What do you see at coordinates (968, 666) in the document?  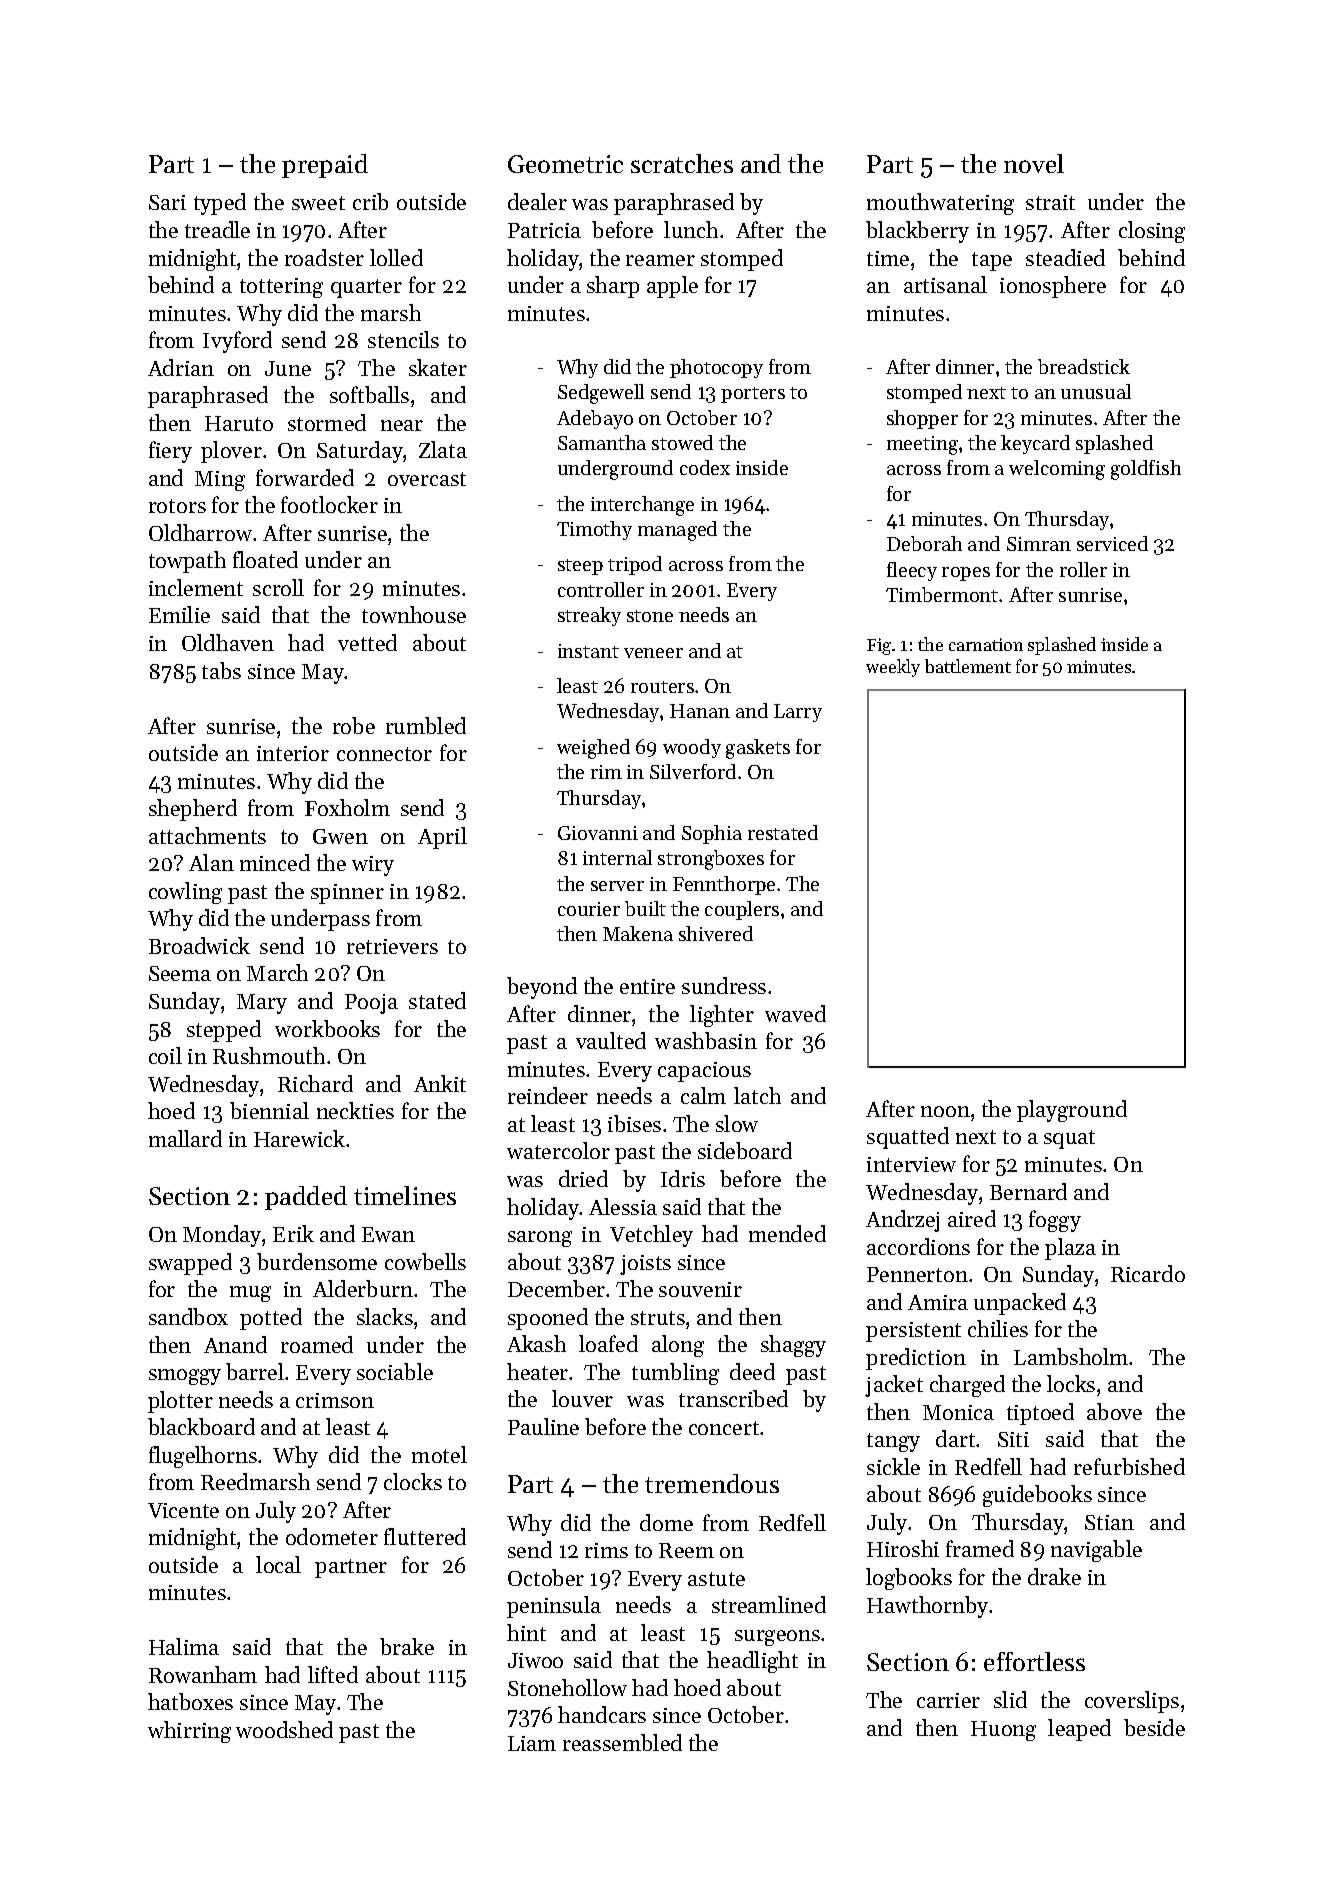 I see `battlement` at bounding box center [968, 666].
